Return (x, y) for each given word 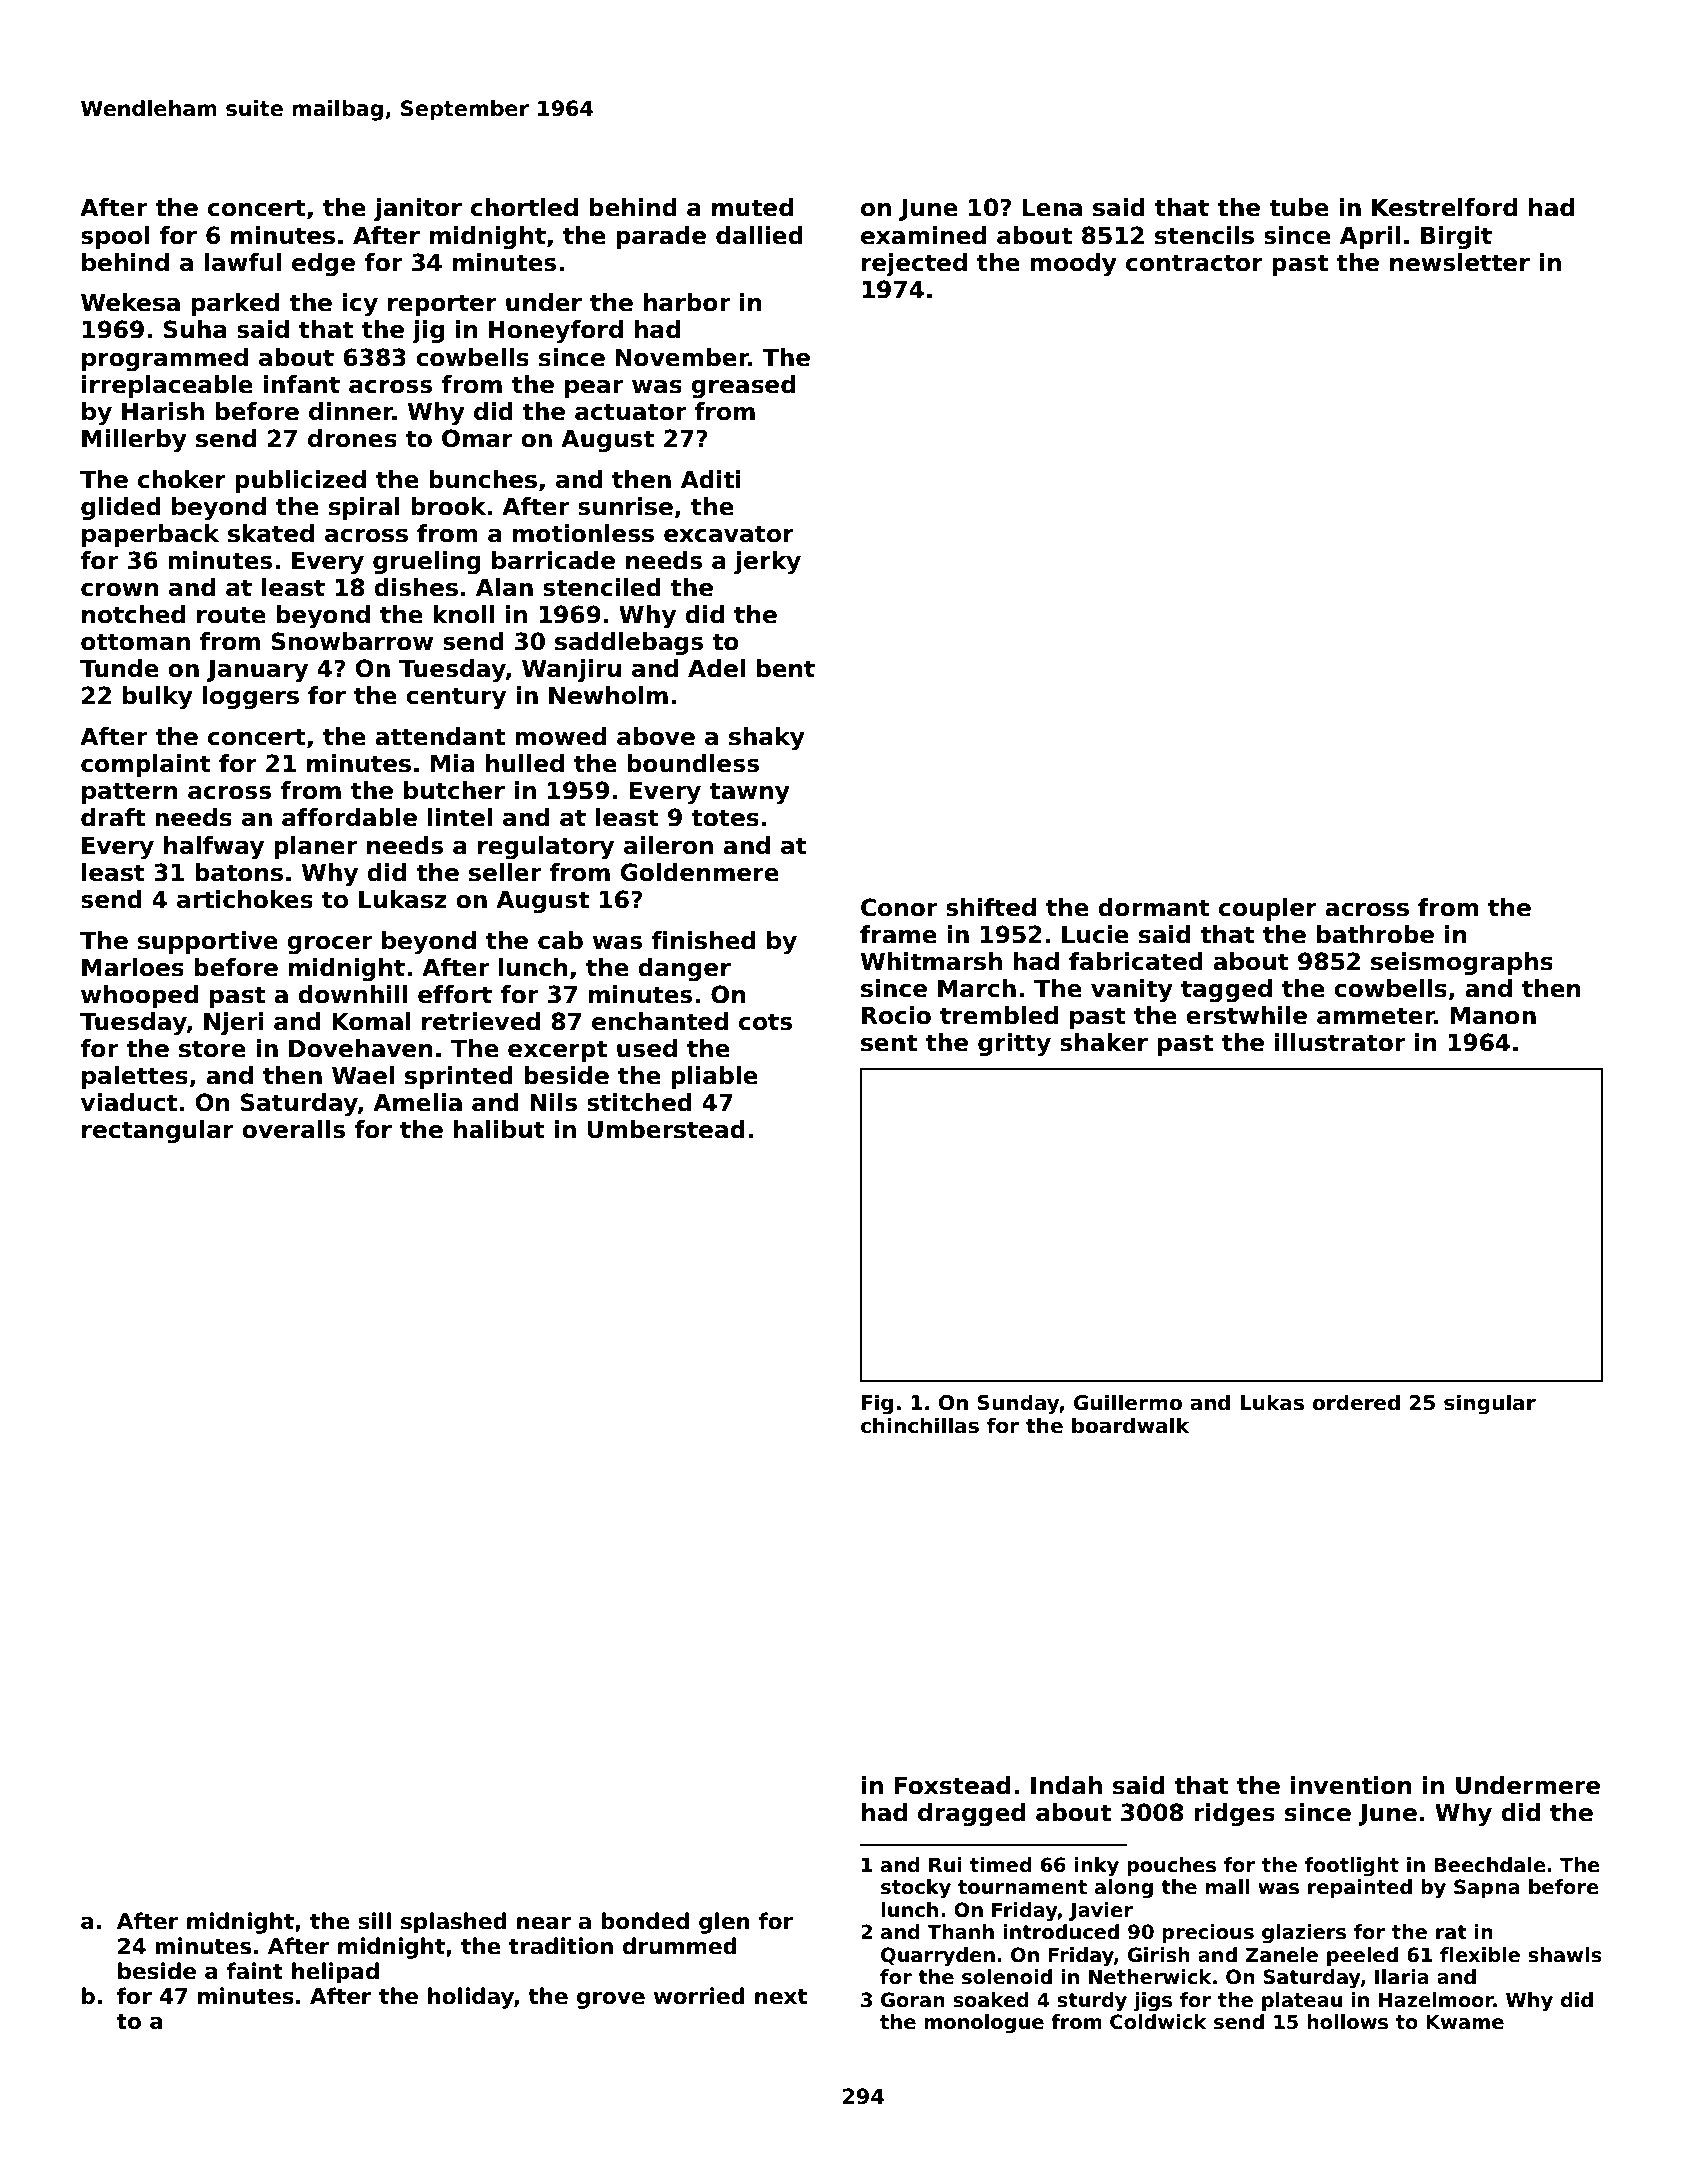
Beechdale (1490, 1865)
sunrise (625, 506)
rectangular (158, 1131)
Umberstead (666, 1129)
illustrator (1340, 1042)
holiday (471, 1998)
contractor (1194, 263)
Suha (195, 329)
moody (1073, 264)
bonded (645, 1921)
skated (271, 533)
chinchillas (920, 1425)
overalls (293, 1129)
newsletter (1460, 262)
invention (1351, 1785)
